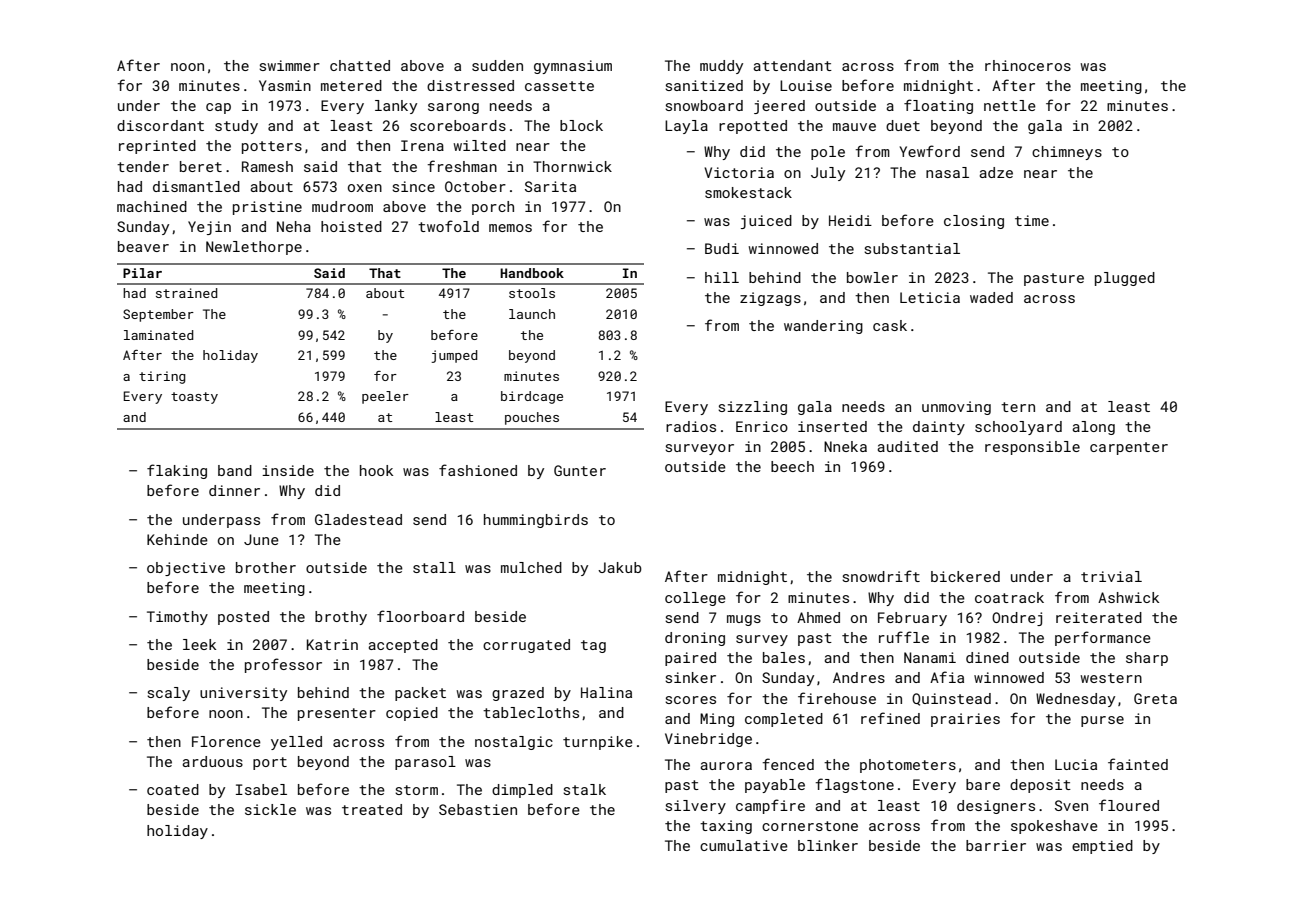 The height and width of the screenshot is (924, 1308). Describe the element at coordinates (748, 192) in the screenshot. I see `smokestack` at that location.
